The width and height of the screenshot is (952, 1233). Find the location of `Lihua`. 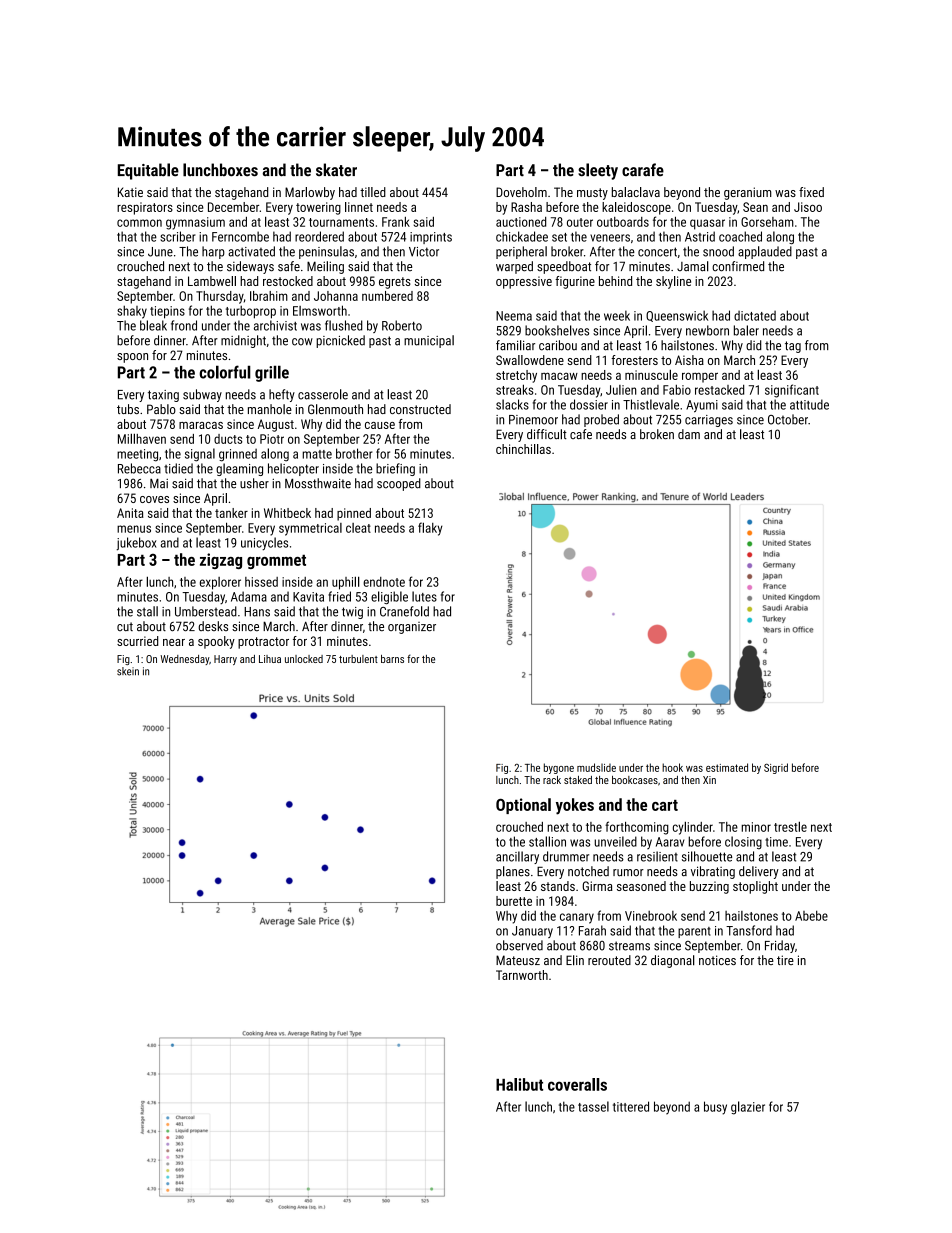

Lihua is located at coordinates (270, 659).
